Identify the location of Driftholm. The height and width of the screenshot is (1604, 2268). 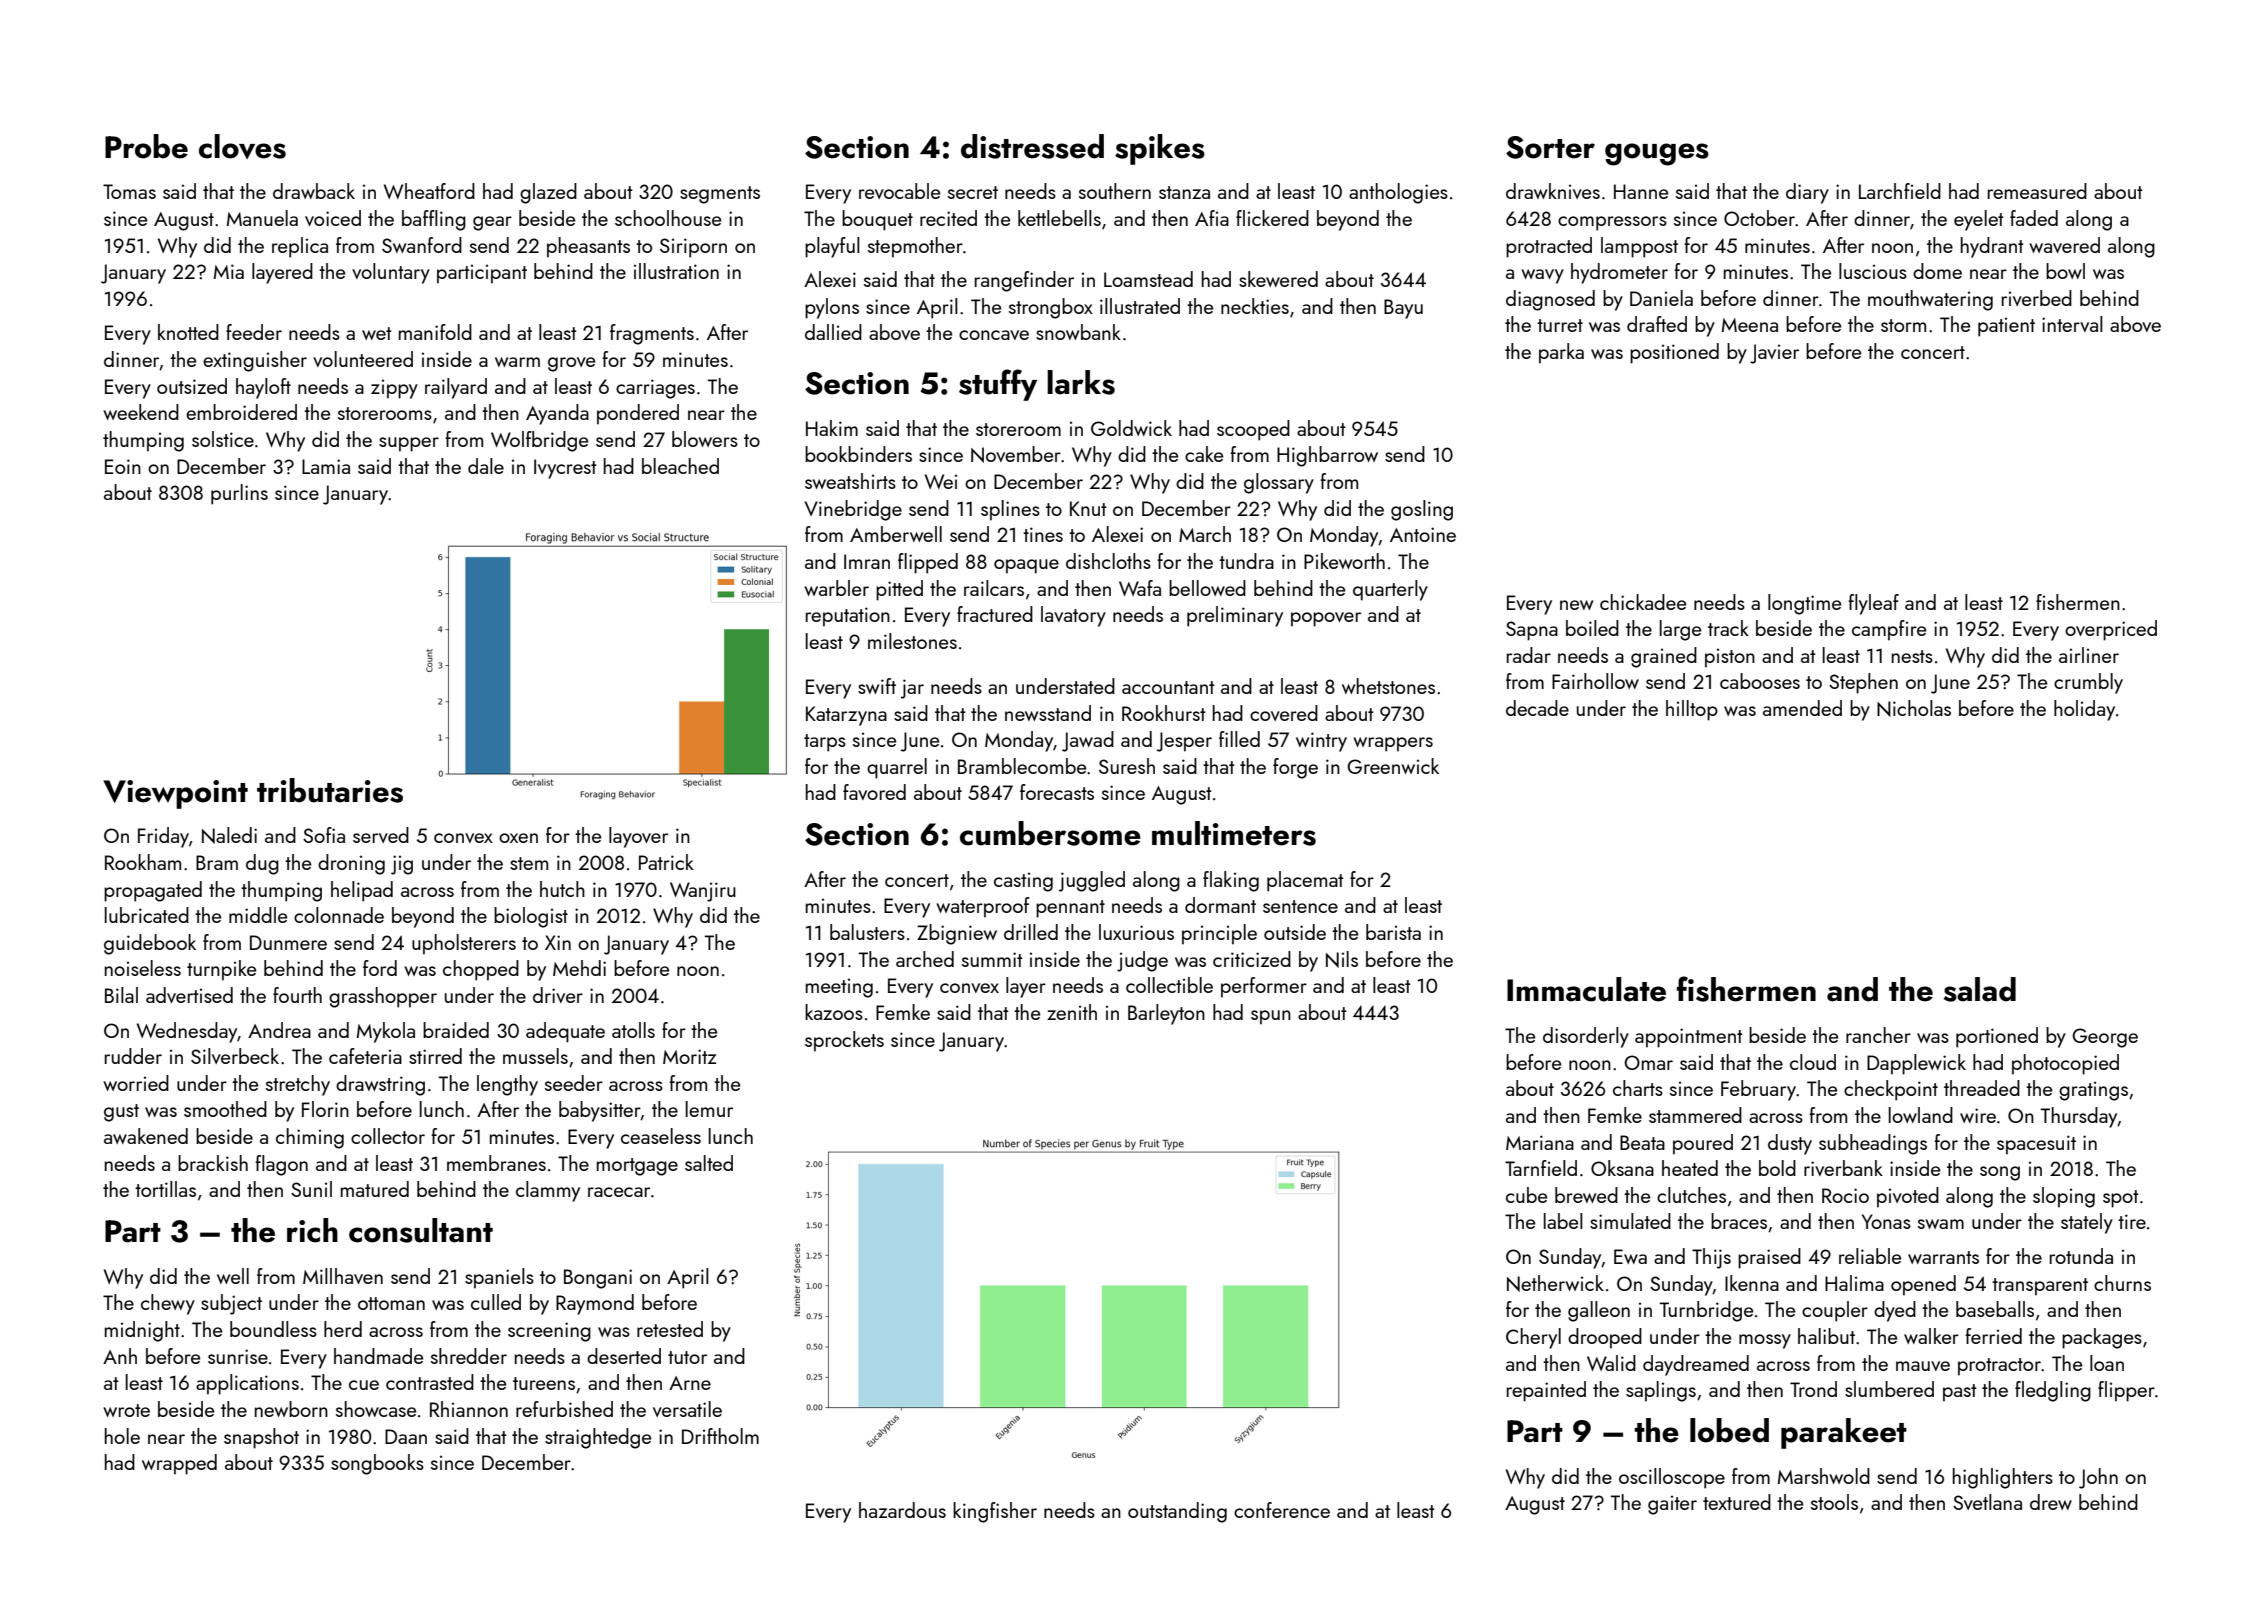
(720, 1436).
